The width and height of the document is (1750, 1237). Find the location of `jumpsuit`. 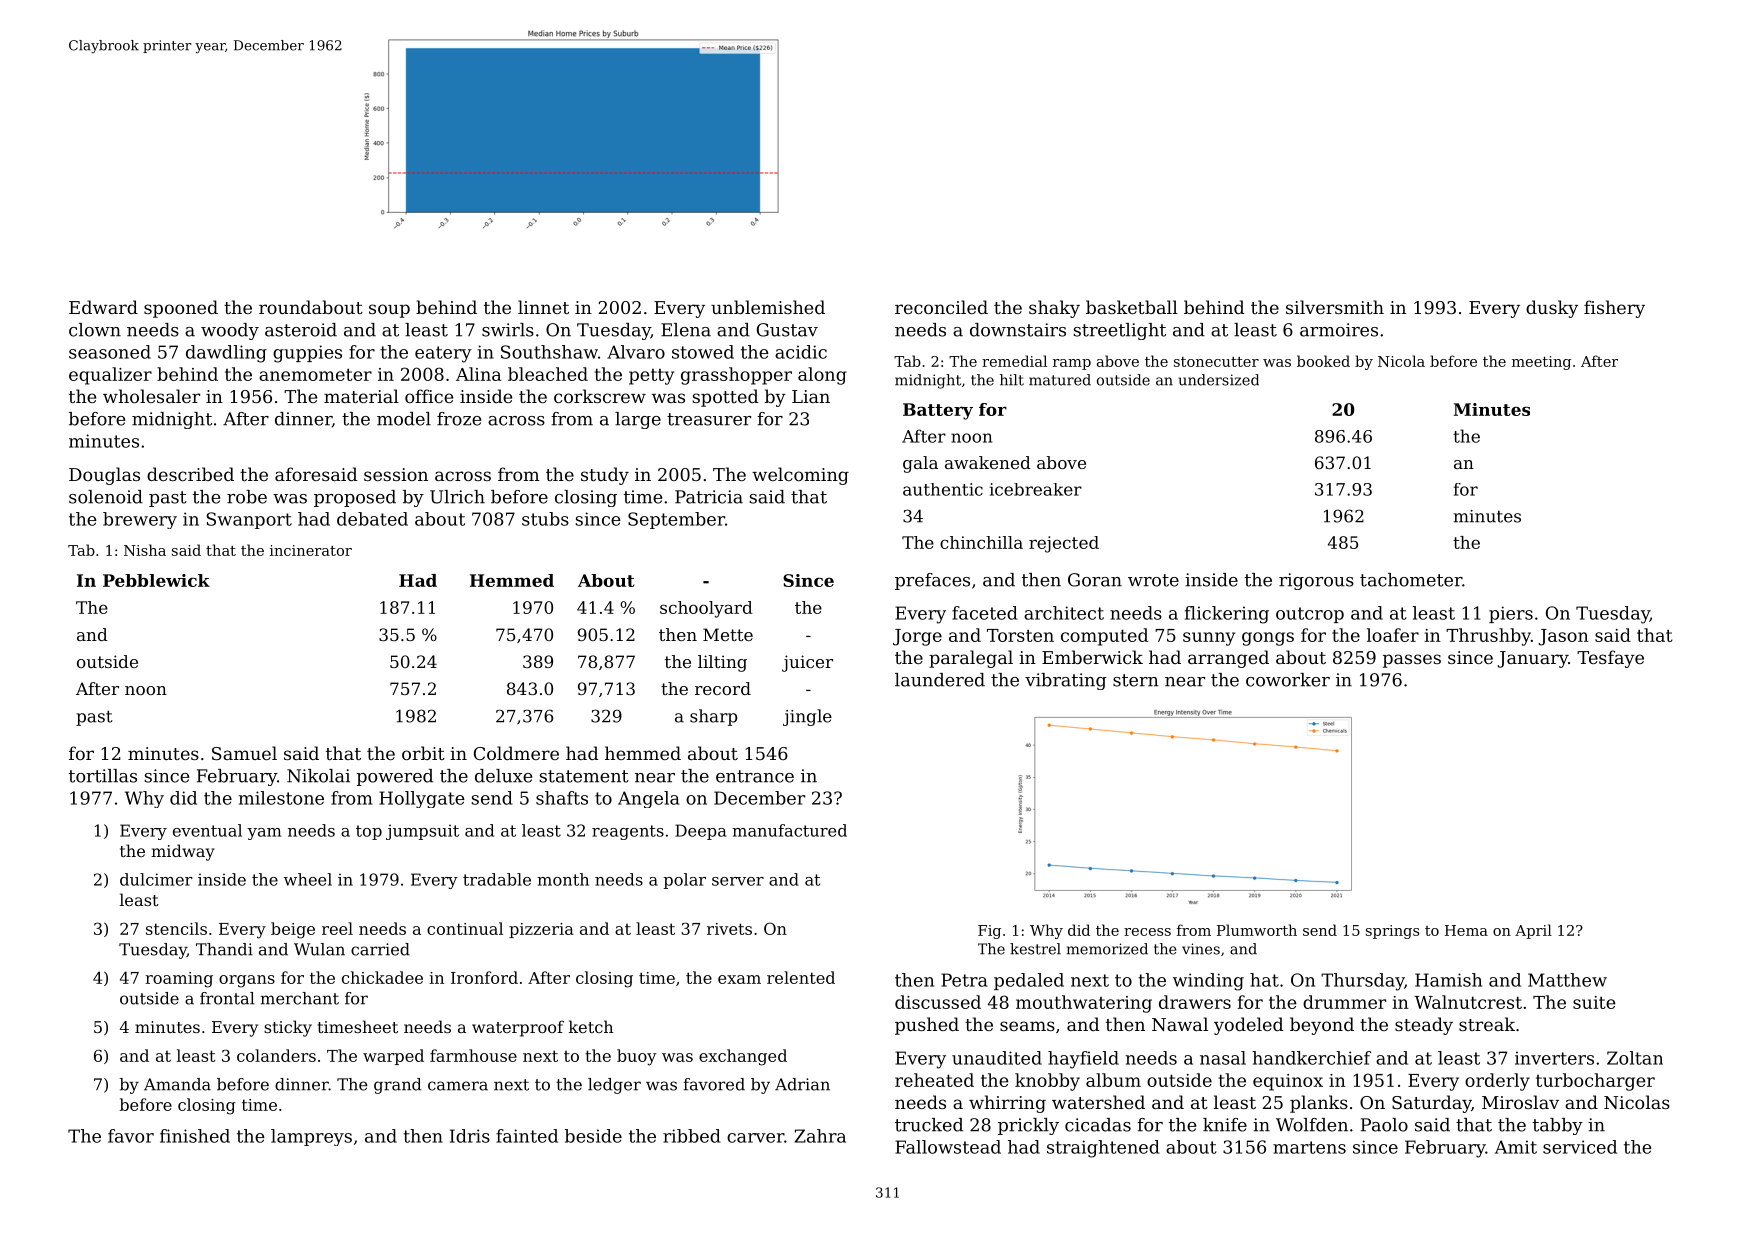

jumpsuit is located at coordinates (422, 832).
